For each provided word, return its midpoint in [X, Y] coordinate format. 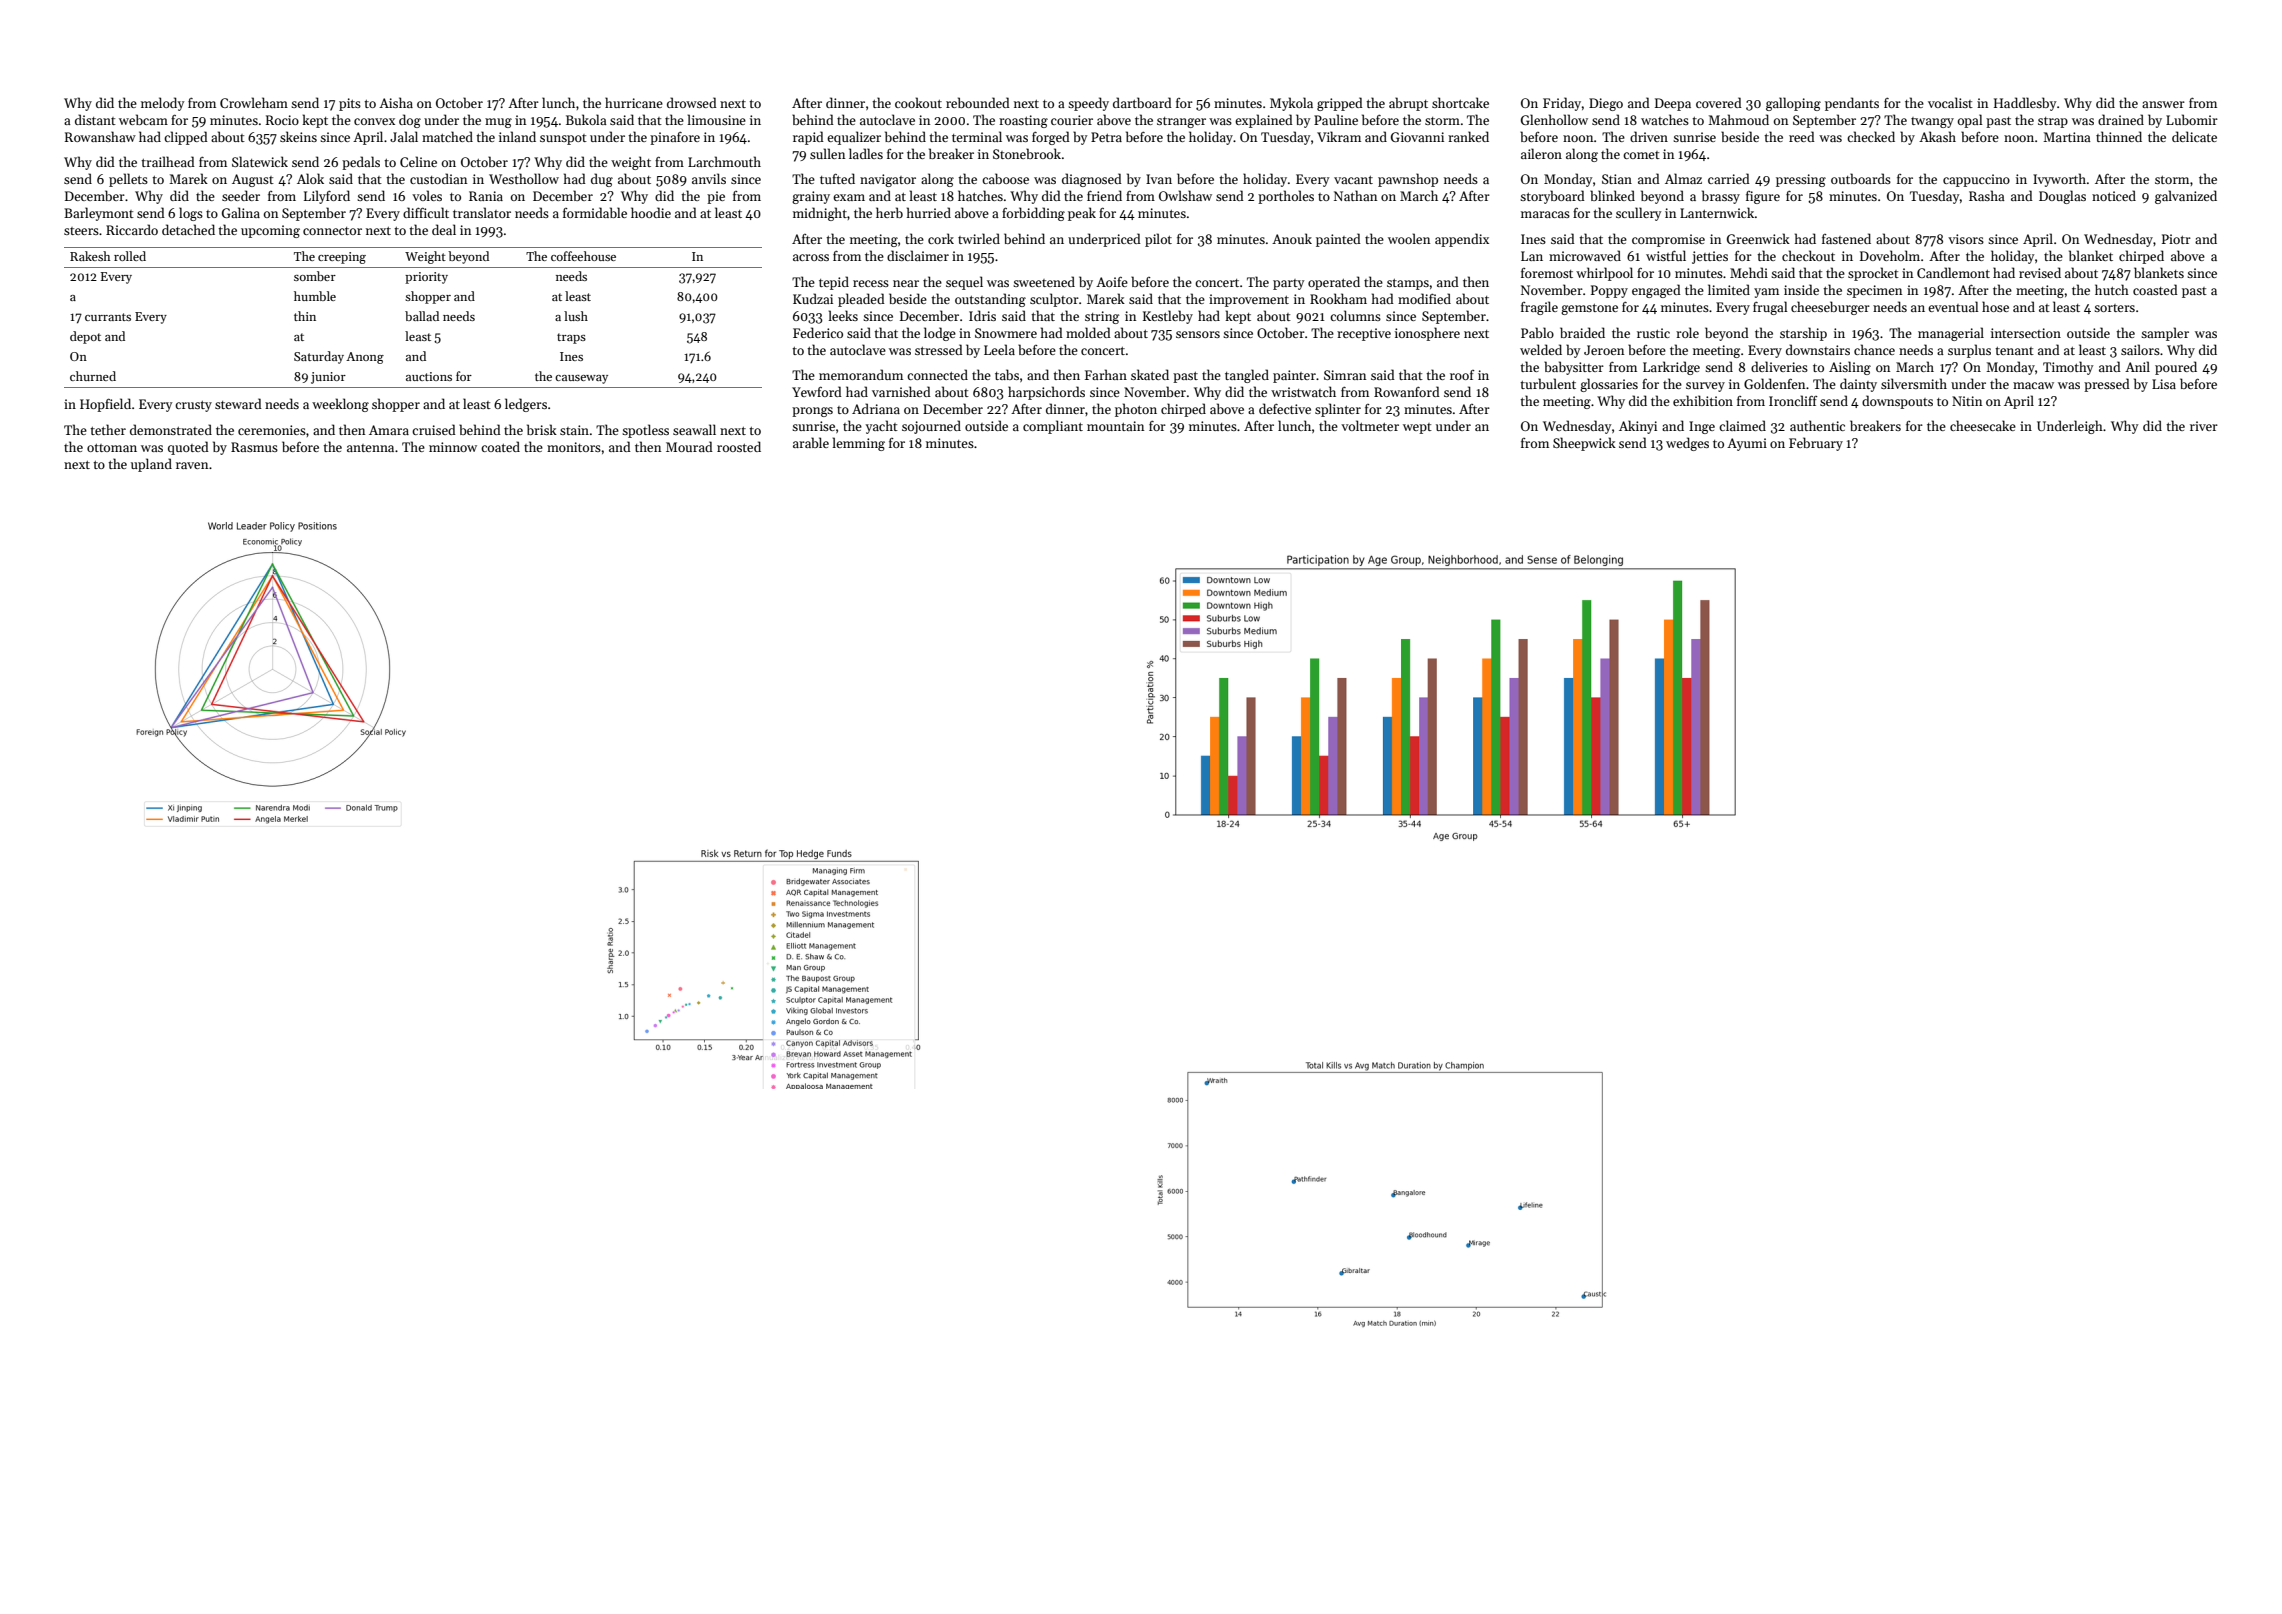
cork [941, 238]
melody [162, 104]
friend [1104, 195]
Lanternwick [1717, 212]
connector [332, 231]
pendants [1852, 104]
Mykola [1291, 104]
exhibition [1703, 400]
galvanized [2186, 197]
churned [93, 376]
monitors [574, 447]
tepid [834, 283]
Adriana [876, 408]
